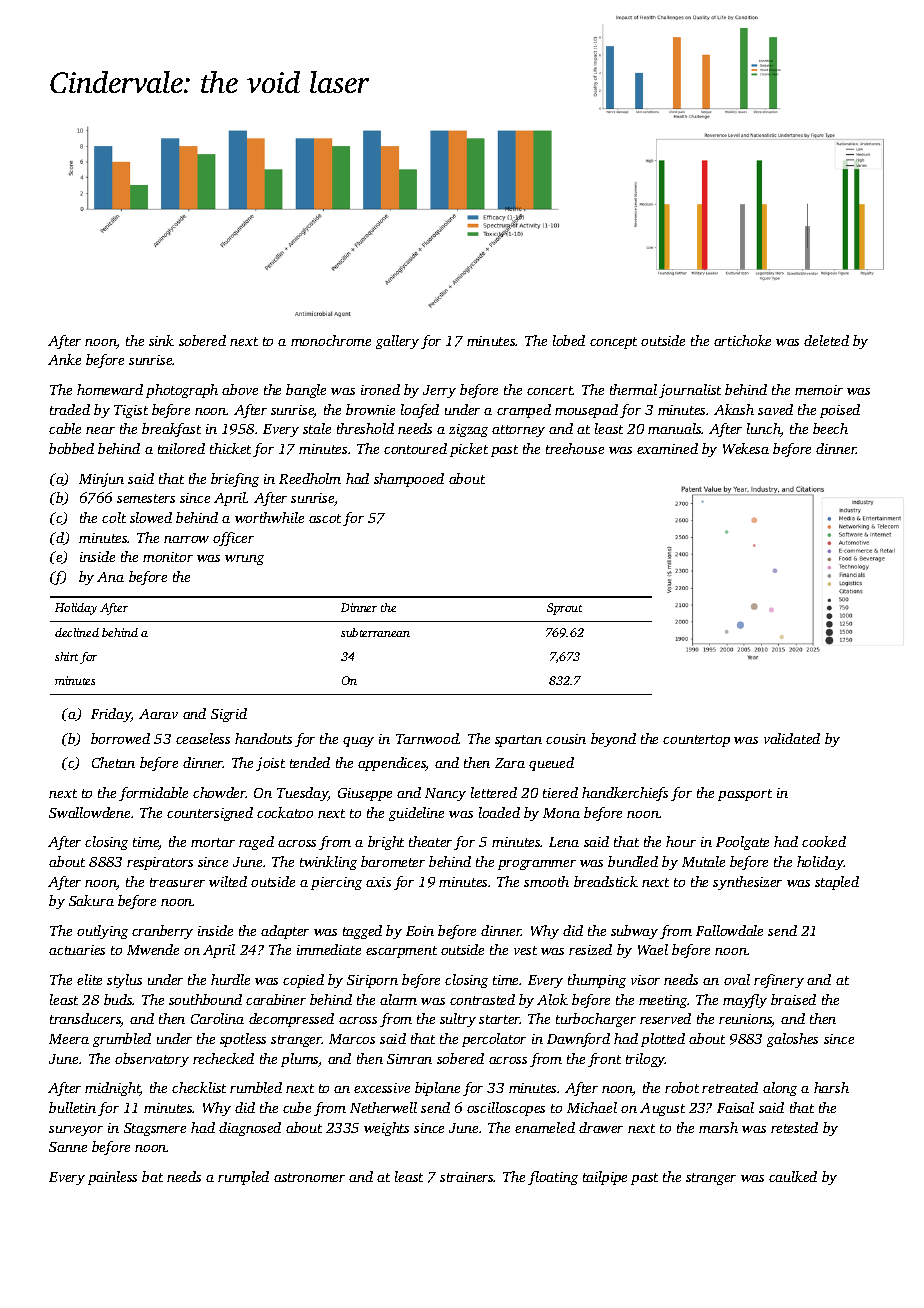  Describe the element at coordinates (792, 738) in the screenshot. I see `validated` at that location.
